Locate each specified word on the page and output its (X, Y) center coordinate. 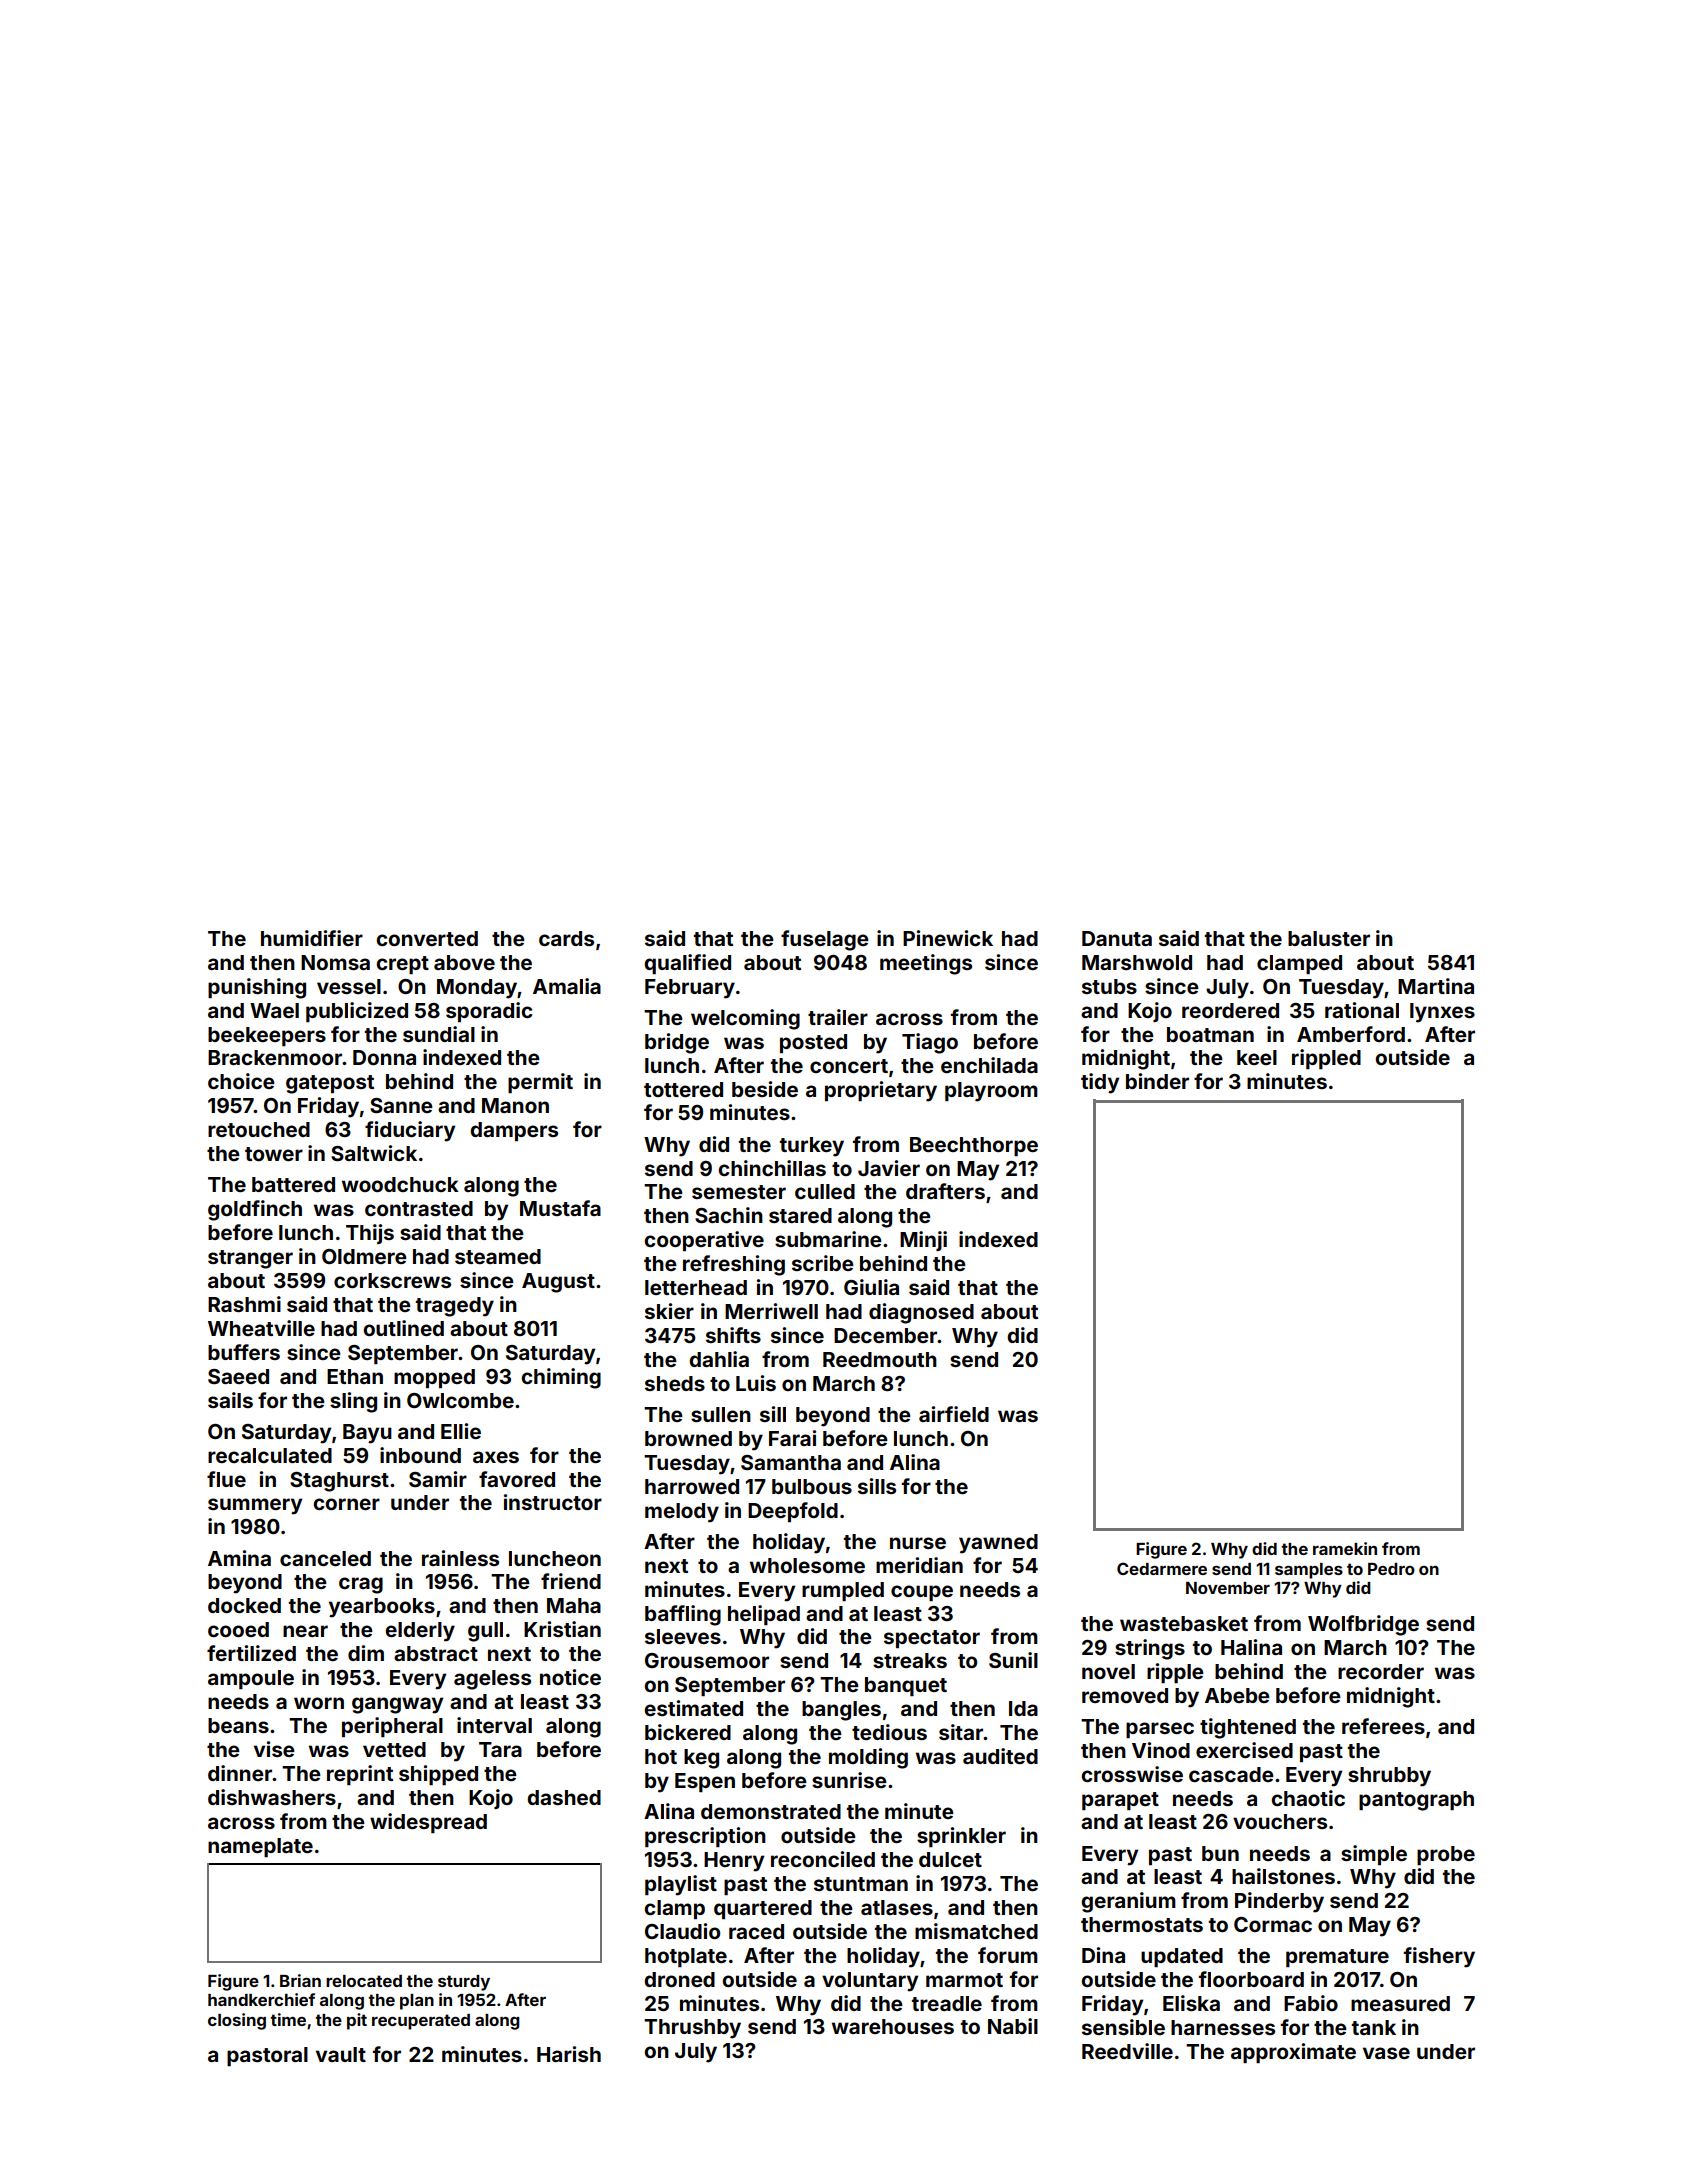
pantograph (1416, 1801)
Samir (438, 1479)
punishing (257, 988)
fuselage (825, 940)
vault (341, 2054)
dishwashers (272, 1797)
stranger (250, 1259)
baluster (1329, 938)
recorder (1381, 1671)
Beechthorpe (974, 1146)
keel (1257, 1057)
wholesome (807, 1565)
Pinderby (1279, 1902)
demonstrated (771, 1811)
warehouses (893, 2026)
